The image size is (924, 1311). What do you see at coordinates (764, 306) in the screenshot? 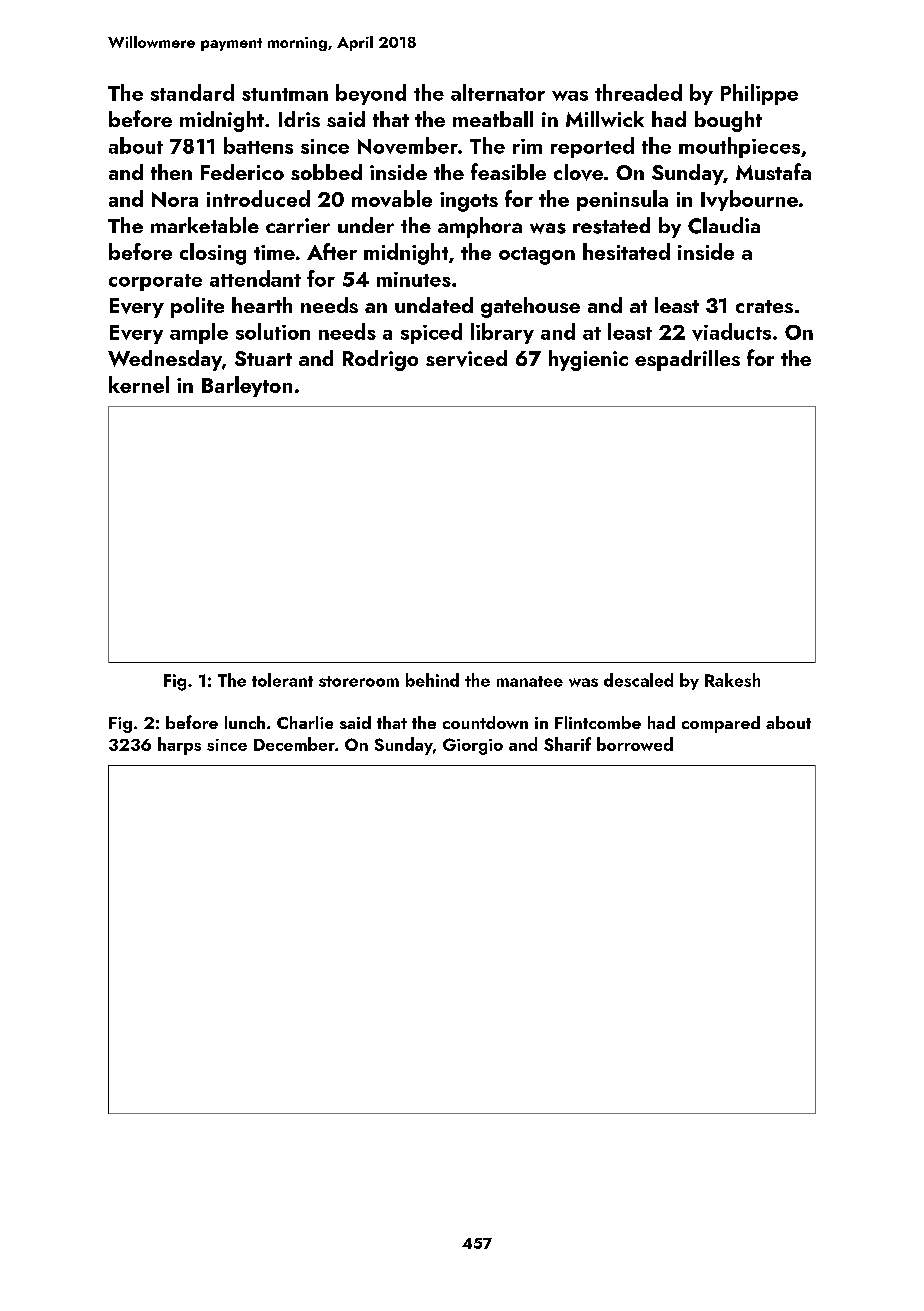
I see `crates` at bounding box center [764, 306].
